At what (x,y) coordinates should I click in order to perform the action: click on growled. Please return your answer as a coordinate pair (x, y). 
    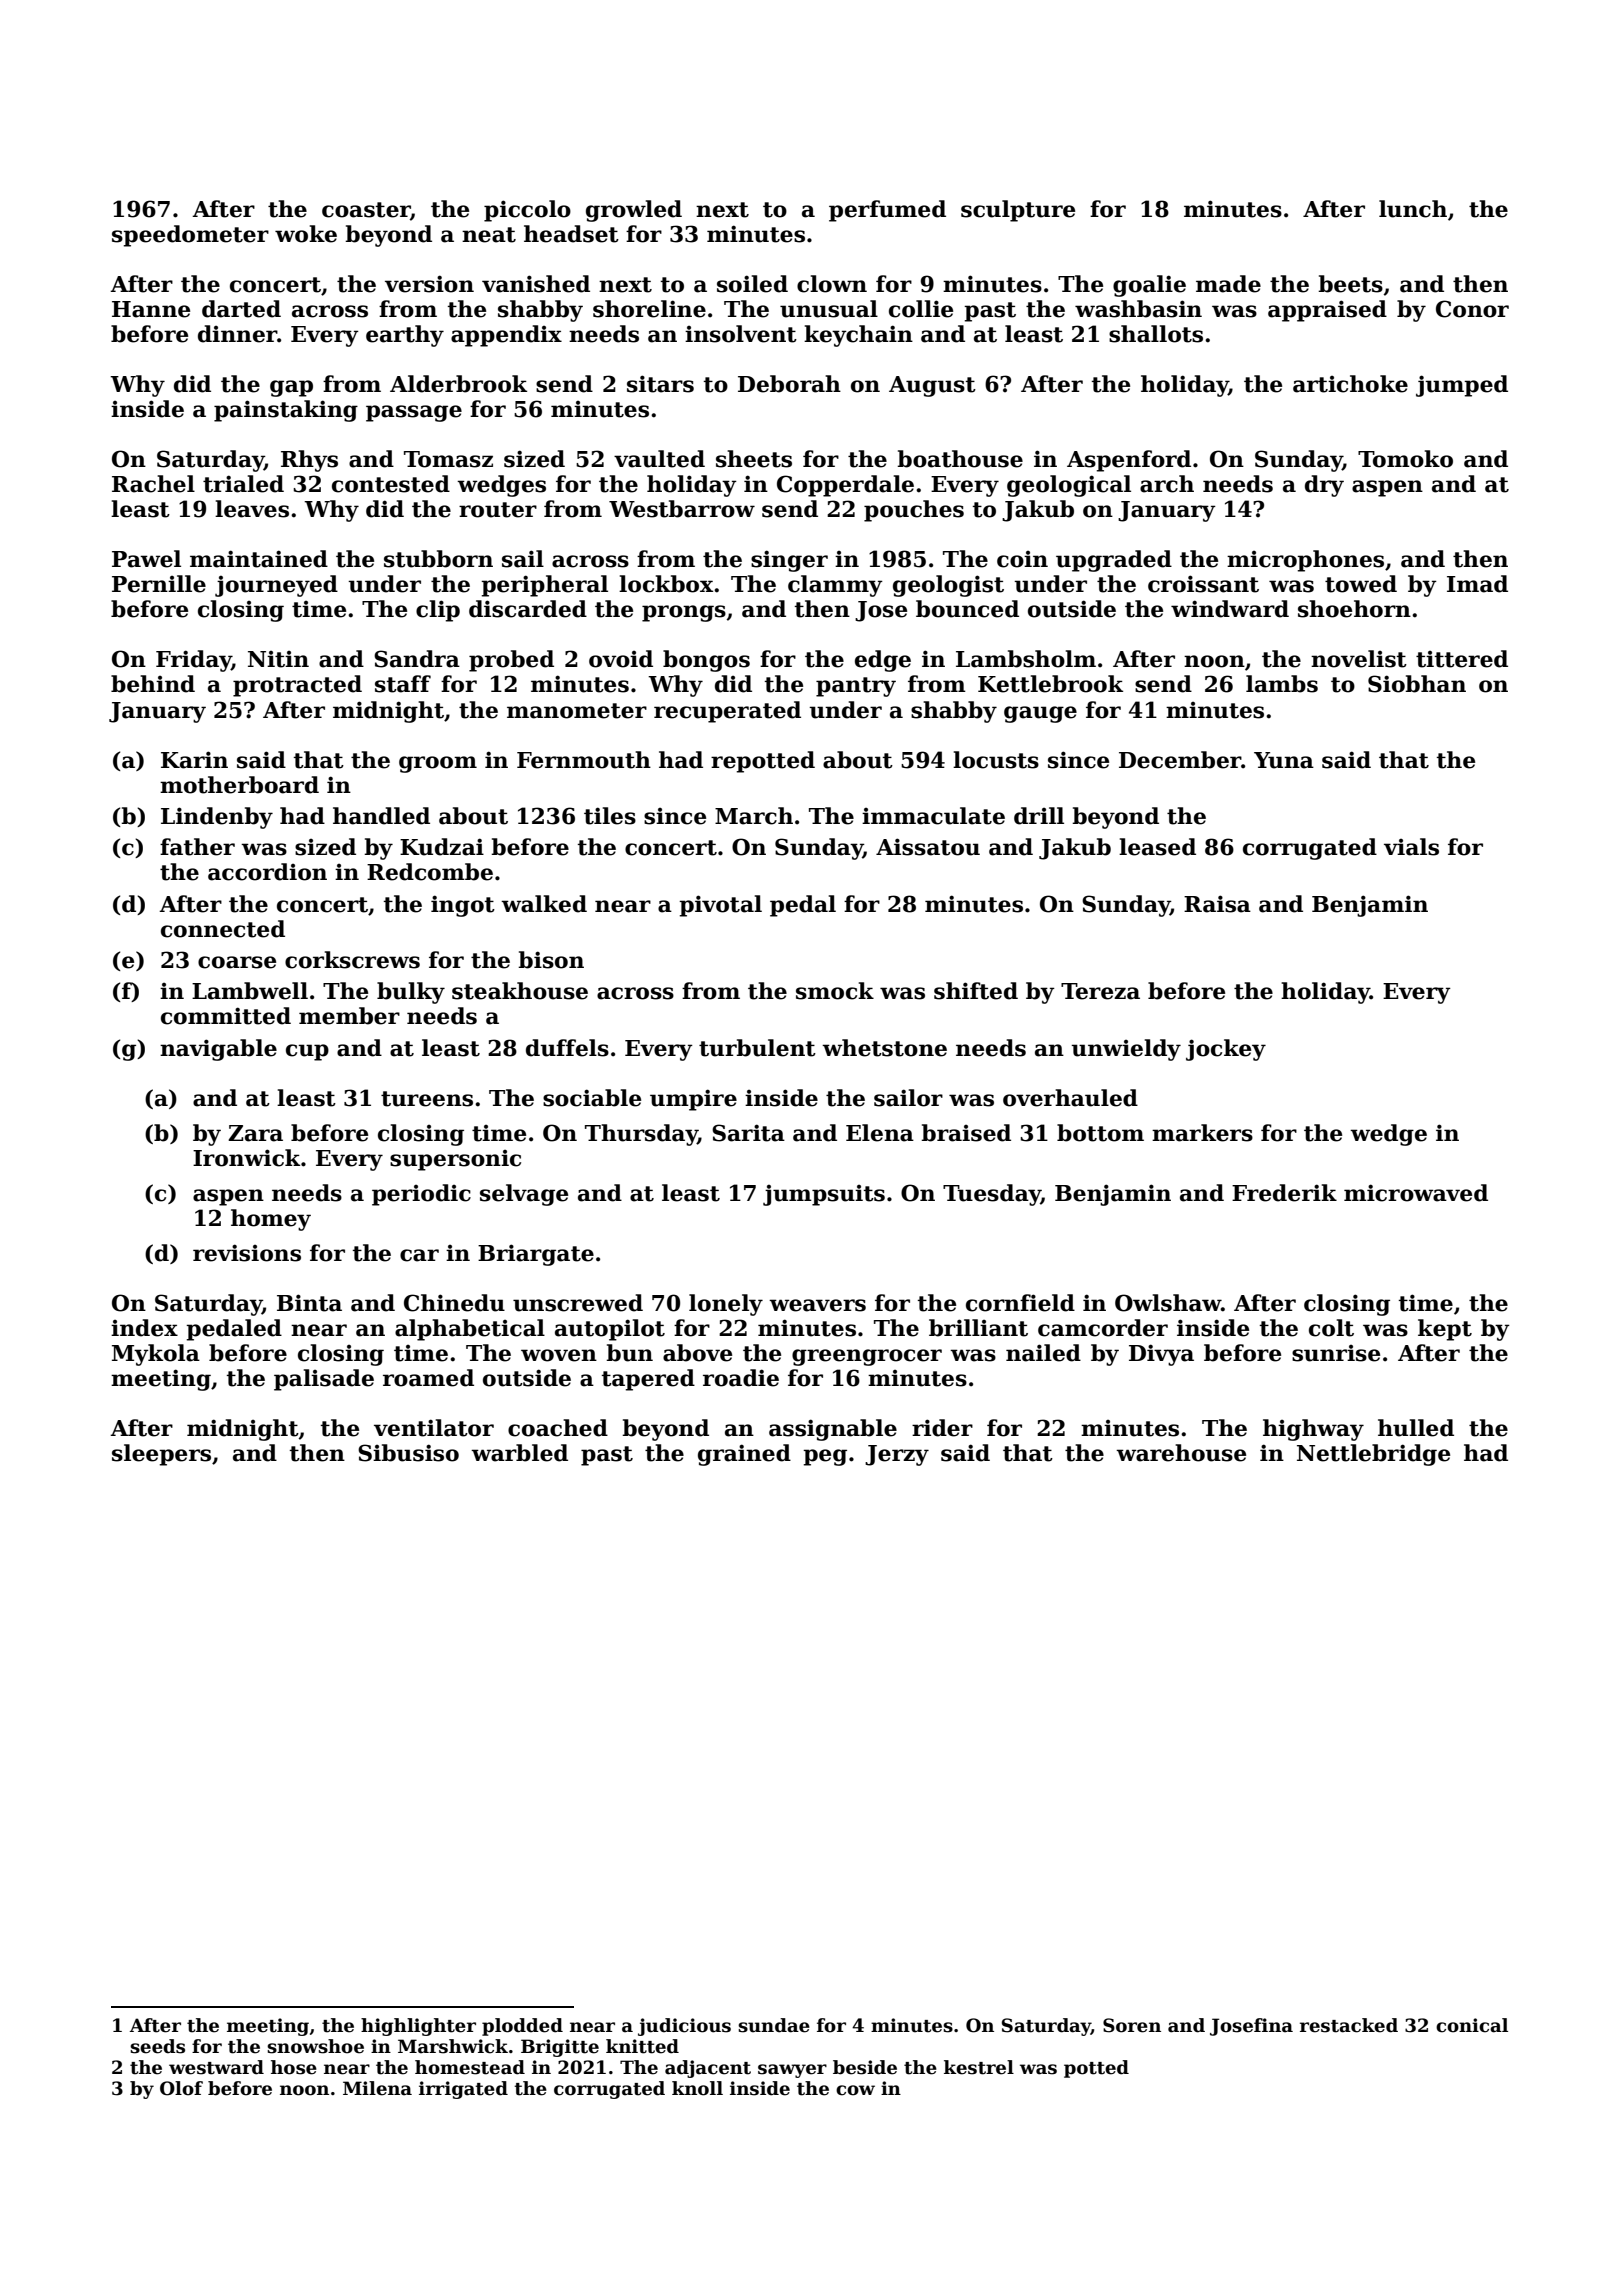
    Looking at the image, I should click on (634, 211).
